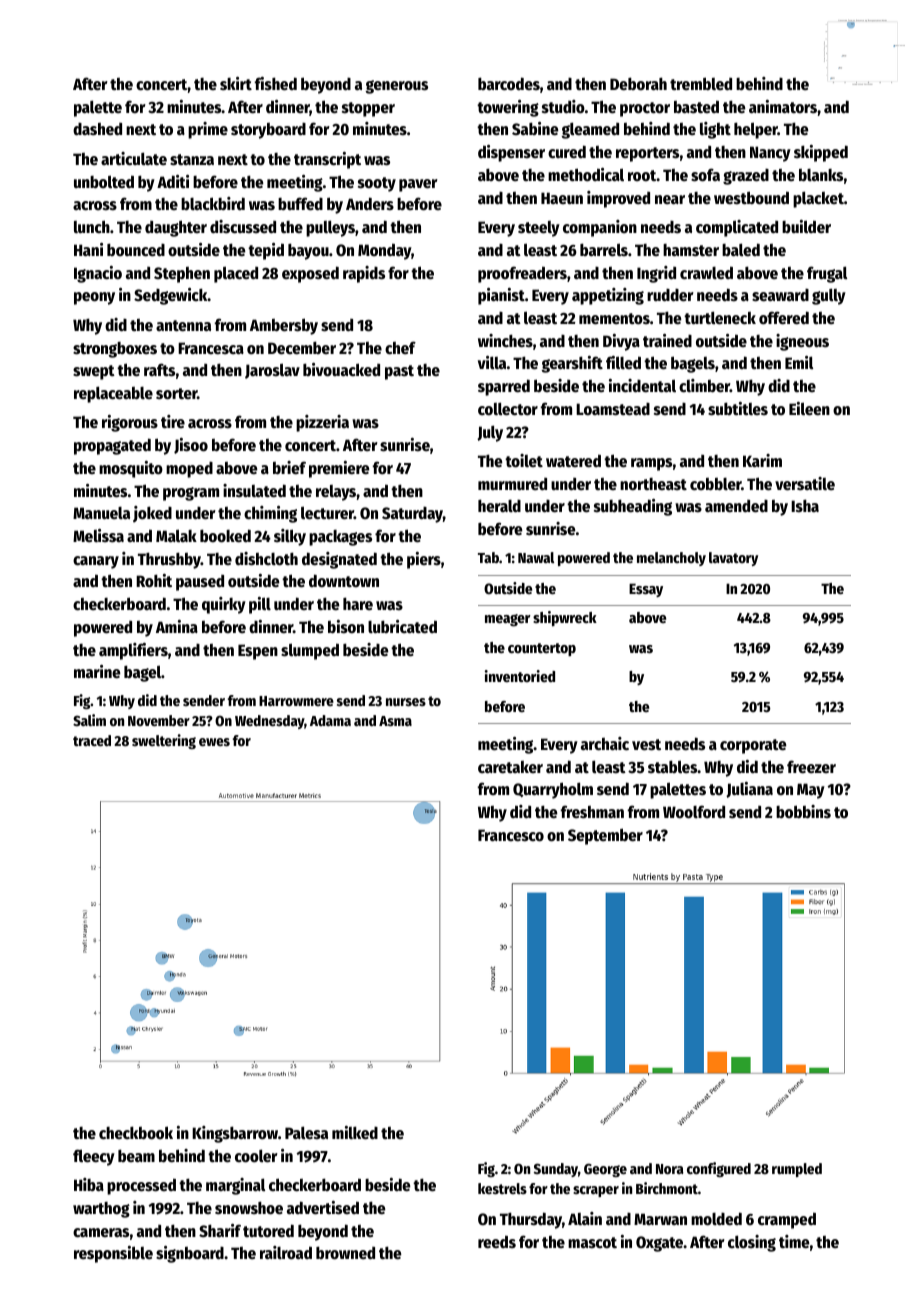  I want to click on prime, so click(208, 130).
